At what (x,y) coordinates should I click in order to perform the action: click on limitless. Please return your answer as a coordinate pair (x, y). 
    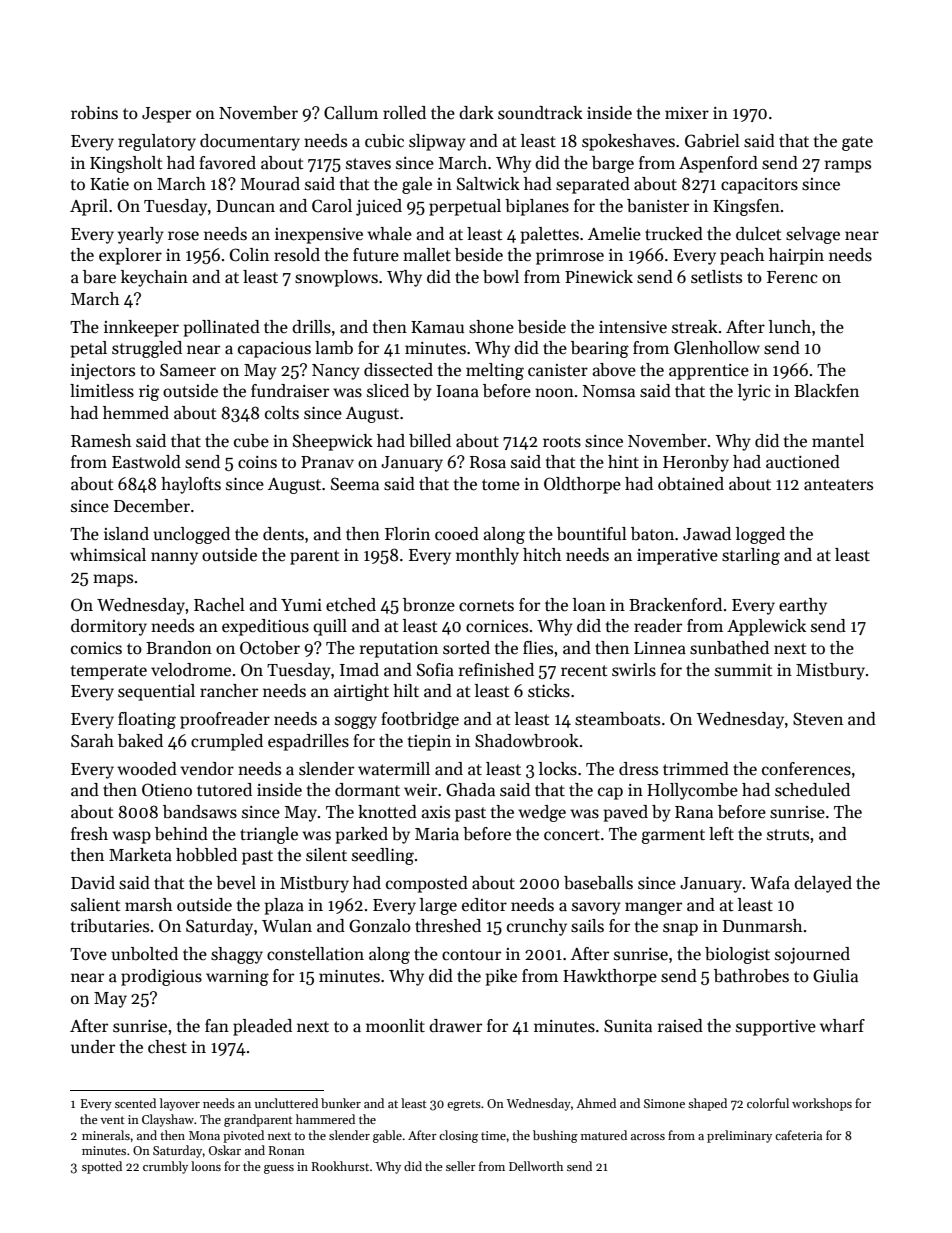
    Looking at the image, I should click on (102, 391).
